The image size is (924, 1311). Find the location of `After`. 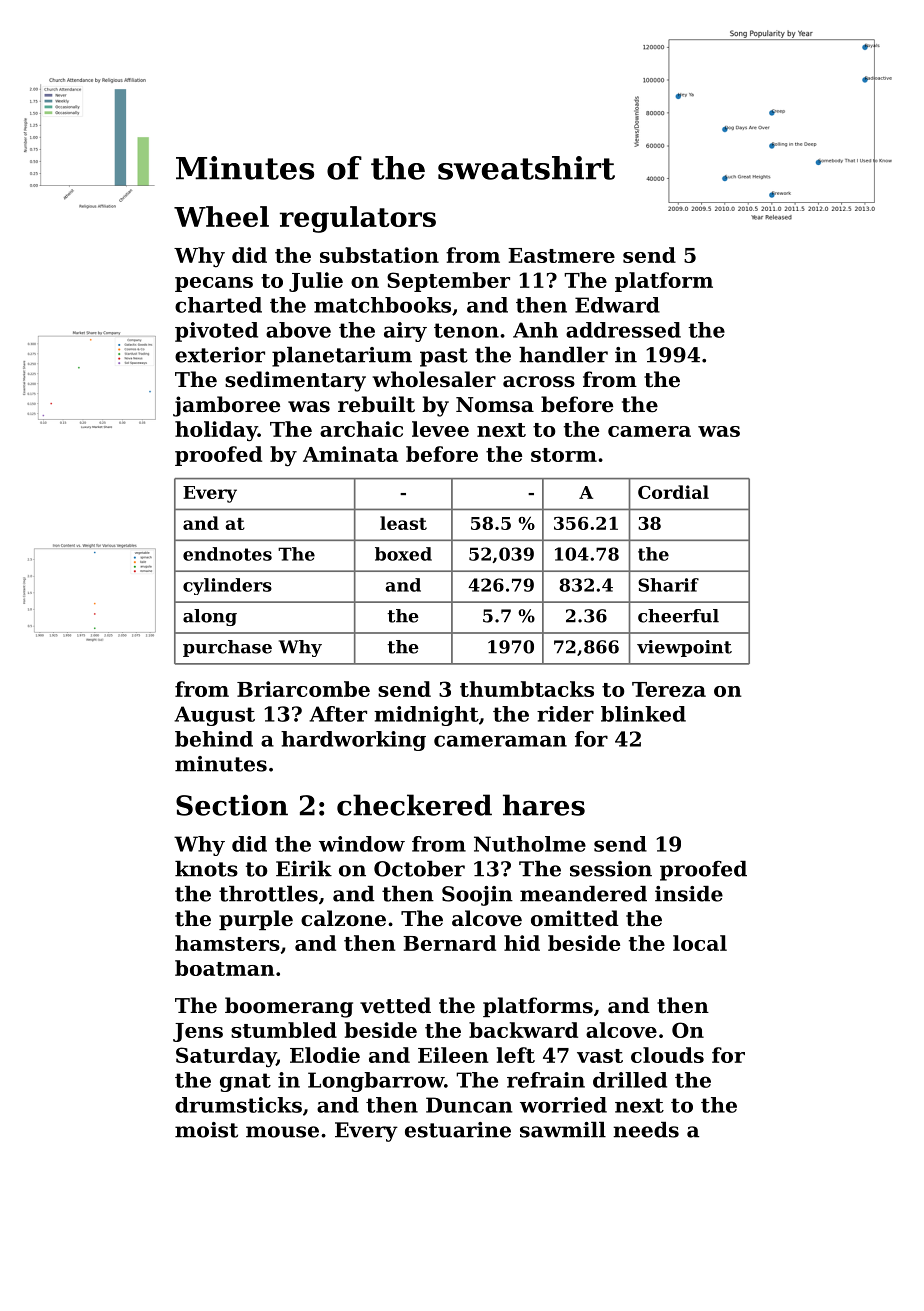

After is located at coordinates (338, 714).
